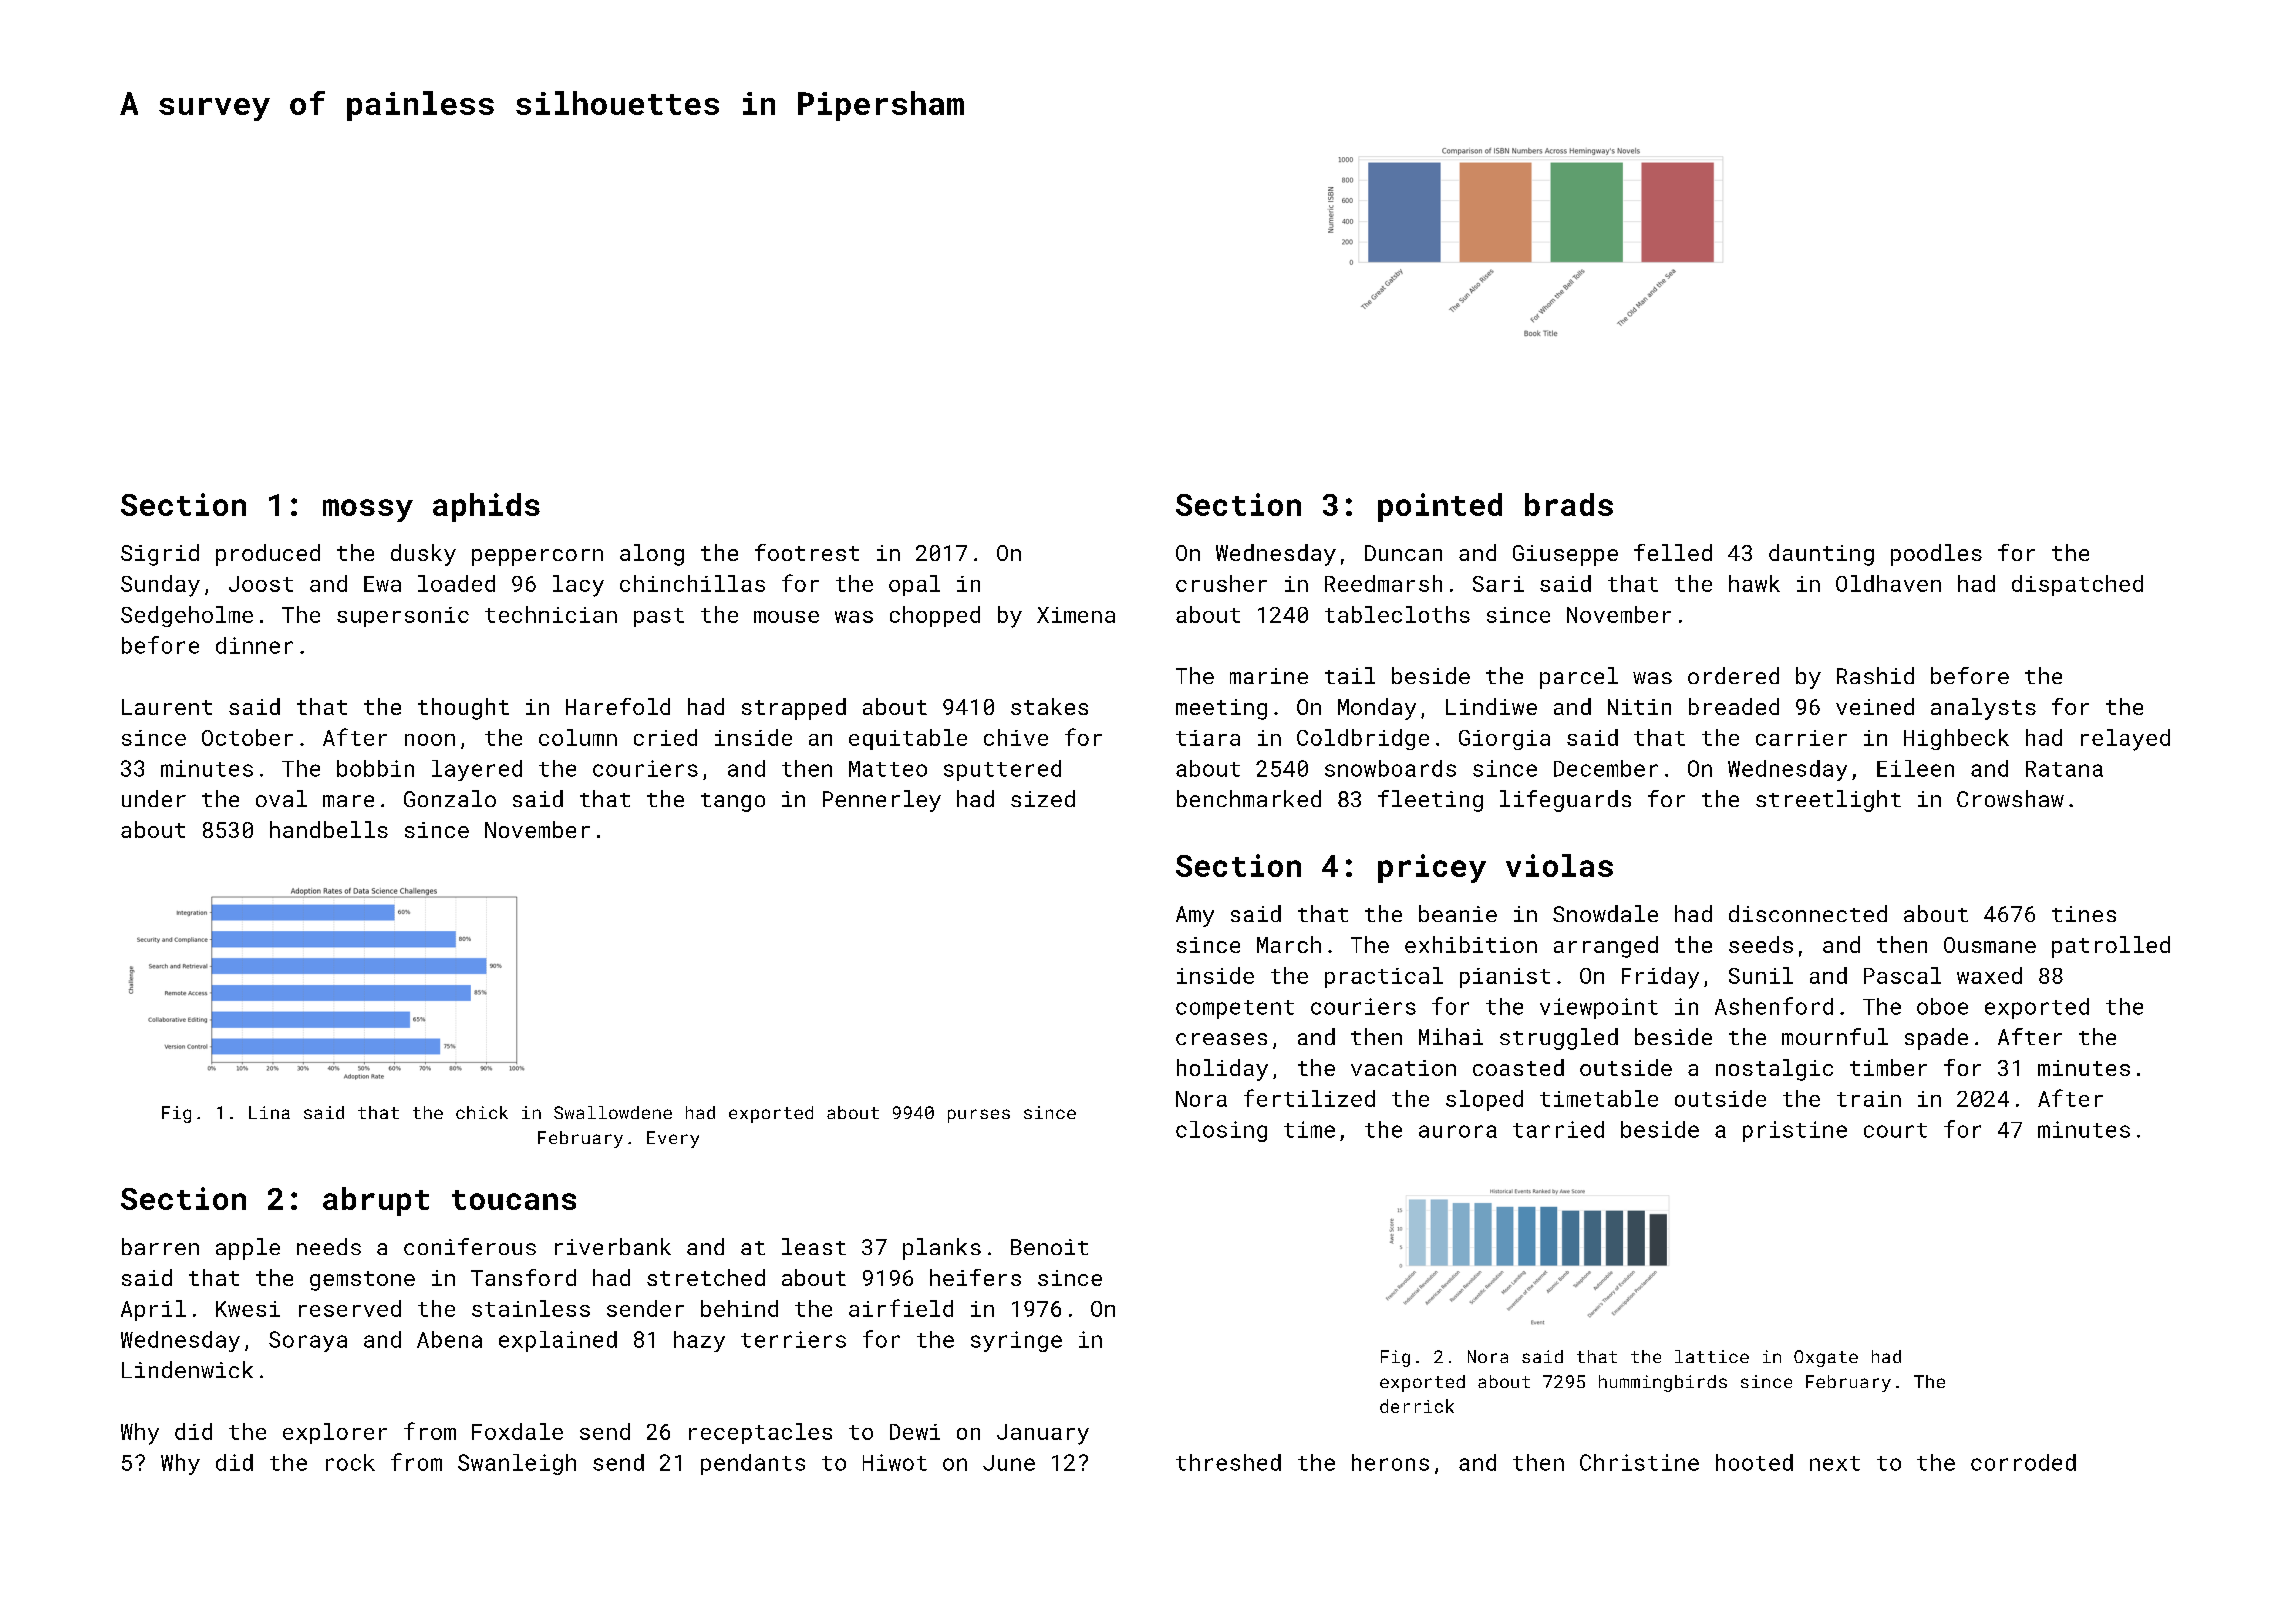 The height and width of the image is (1620, 2292). Describe the element at coordinates (1895, 1130) in the image. I see `court` at that location.
